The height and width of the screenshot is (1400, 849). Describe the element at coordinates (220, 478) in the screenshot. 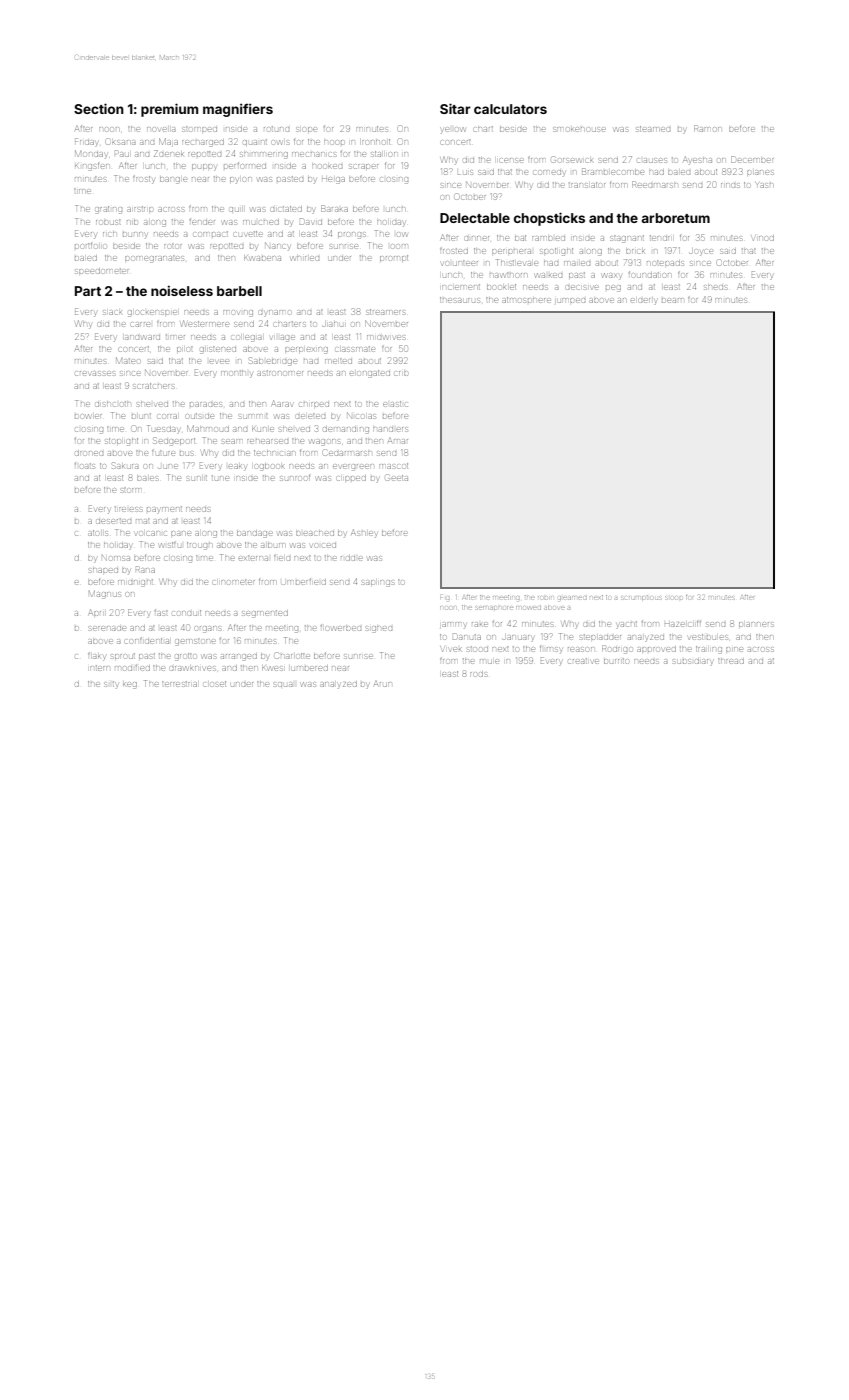

I see `tune` at that location.
